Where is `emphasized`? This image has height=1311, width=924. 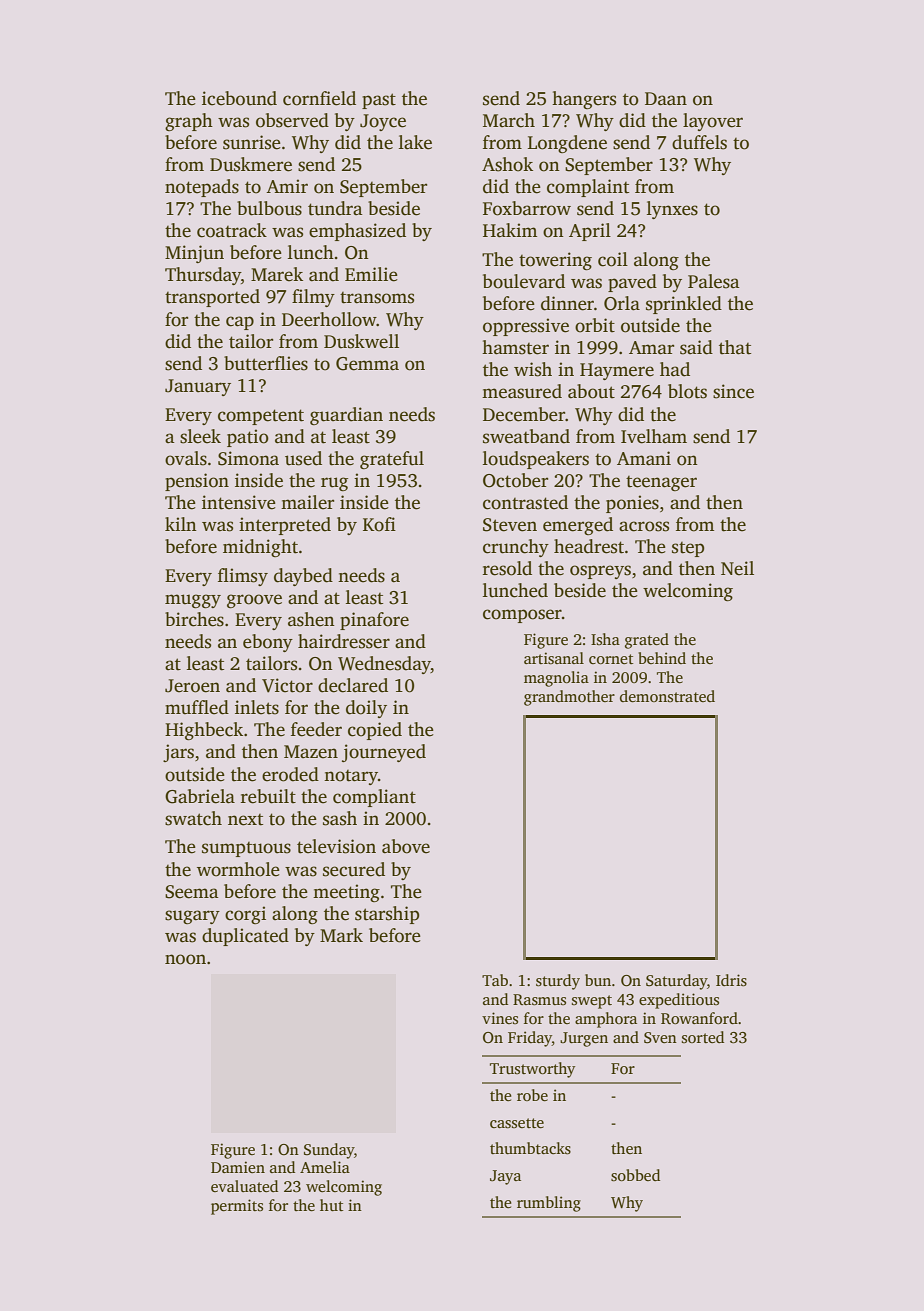
emphasized is located at coordinates (357, 232).
